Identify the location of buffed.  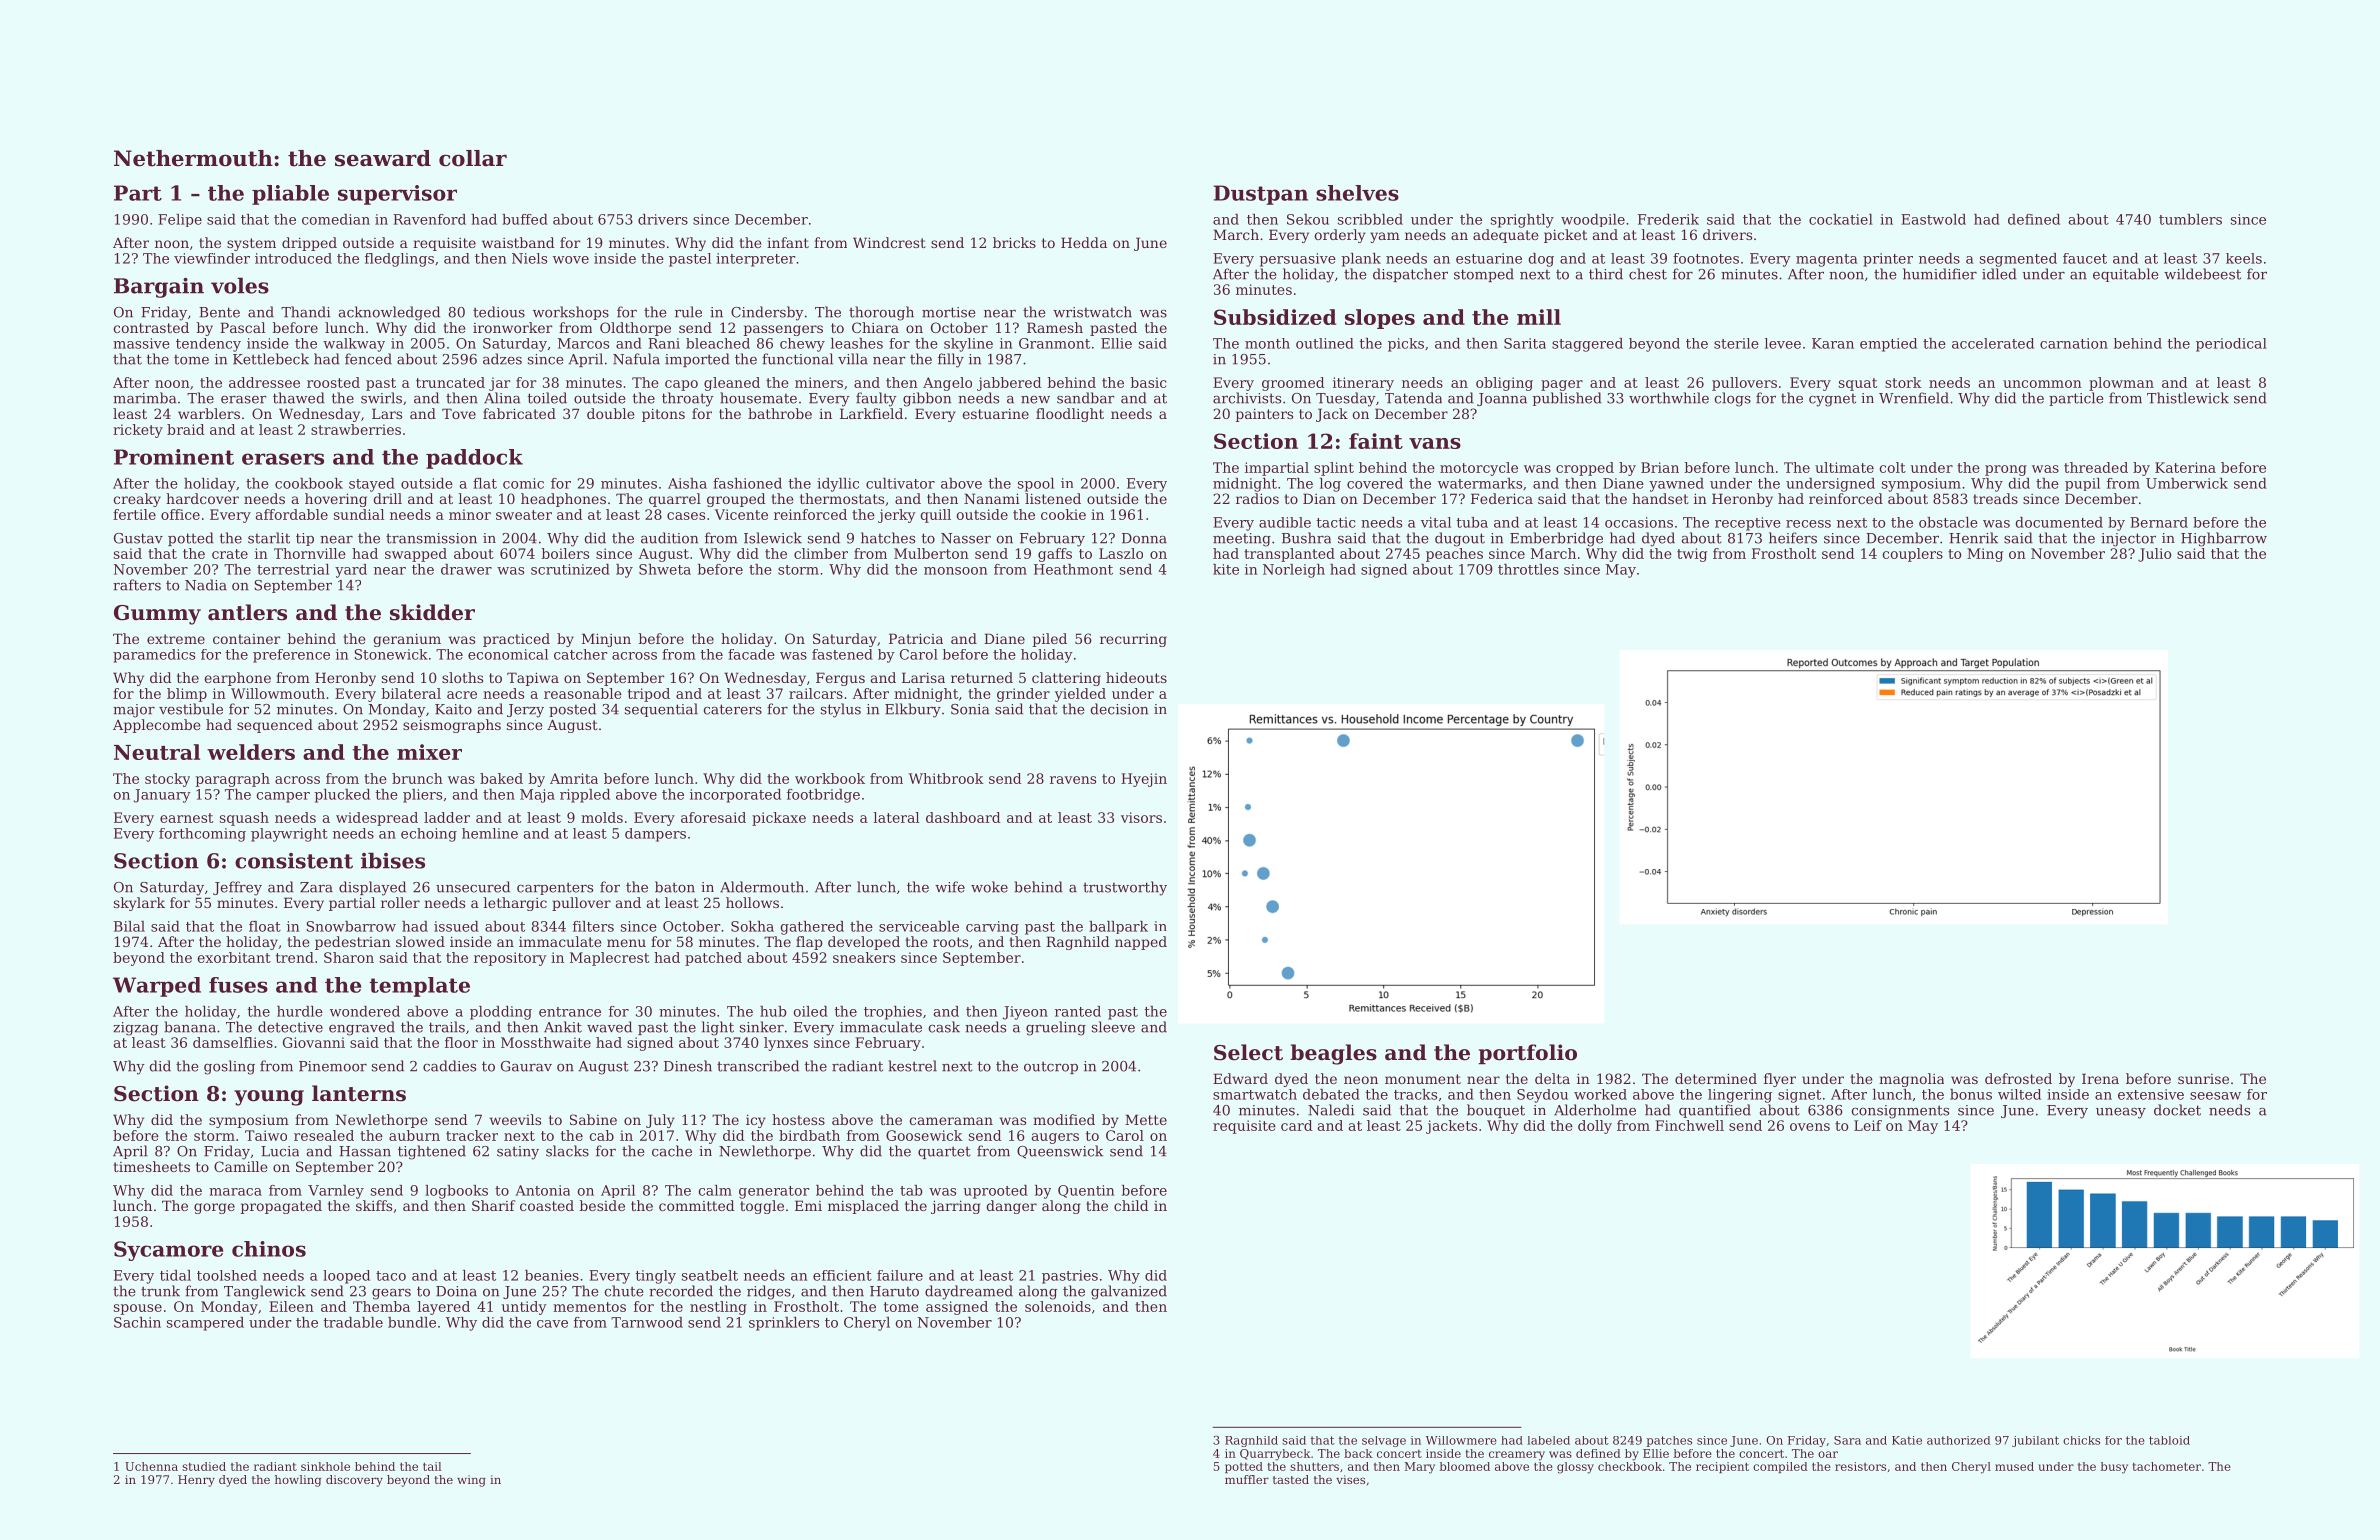
(525, 219).
